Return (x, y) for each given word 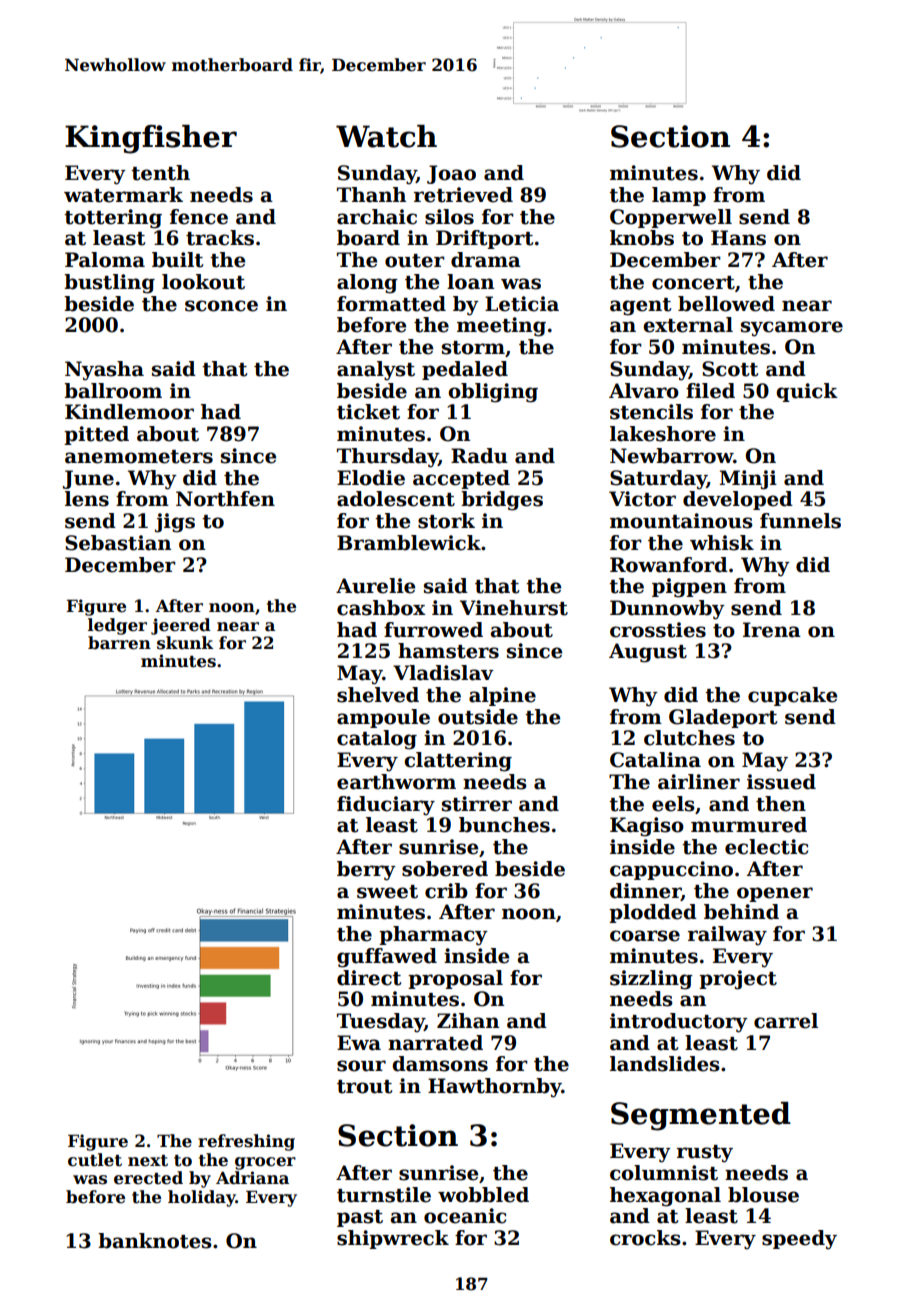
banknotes (155, 1241)
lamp (679, 196)
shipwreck (393, 1239)
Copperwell (671, 218)
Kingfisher (151, 139)
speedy (799, 1240)
